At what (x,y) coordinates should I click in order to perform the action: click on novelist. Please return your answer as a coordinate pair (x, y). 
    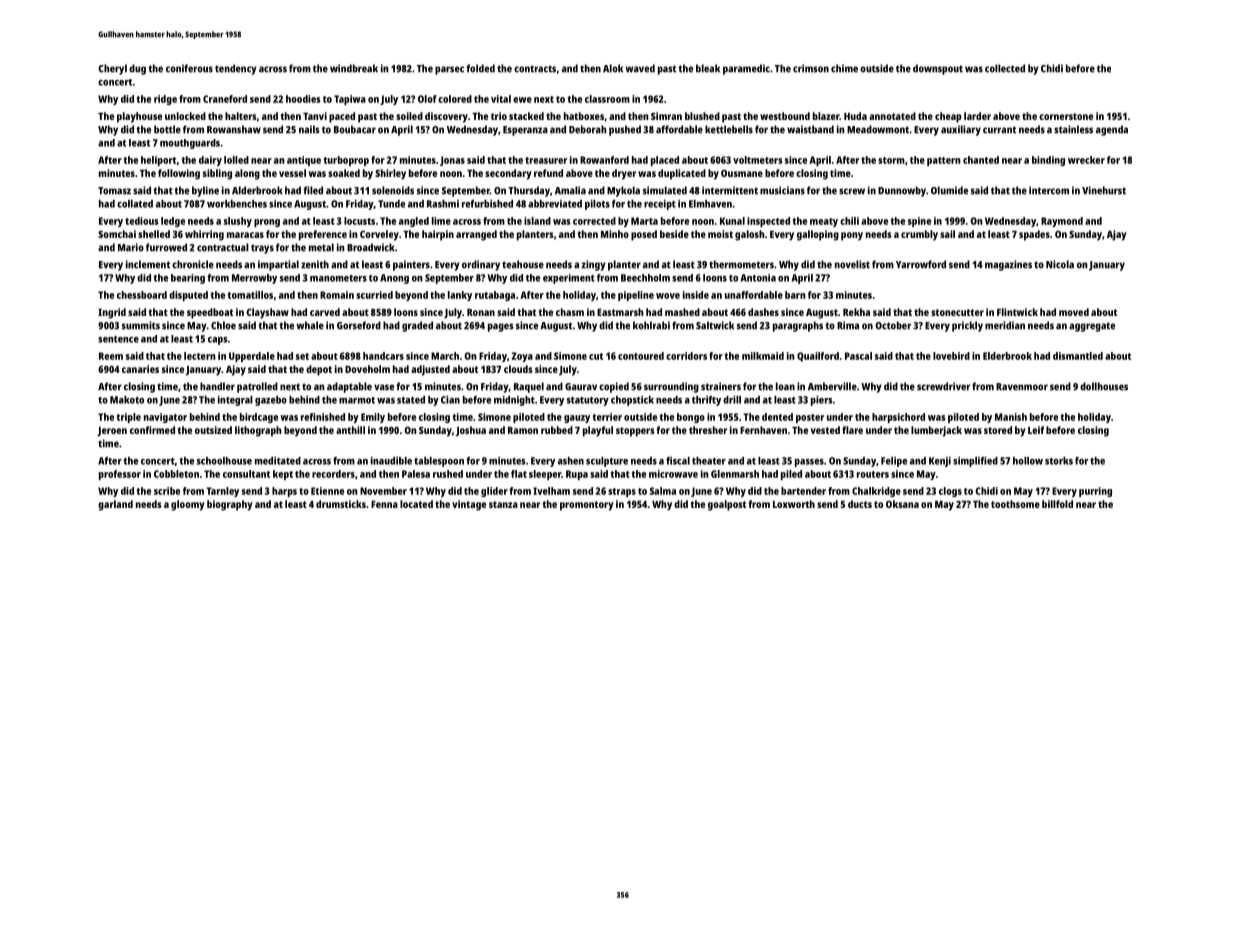
    Looking at the image, I should click on (852, 264).
